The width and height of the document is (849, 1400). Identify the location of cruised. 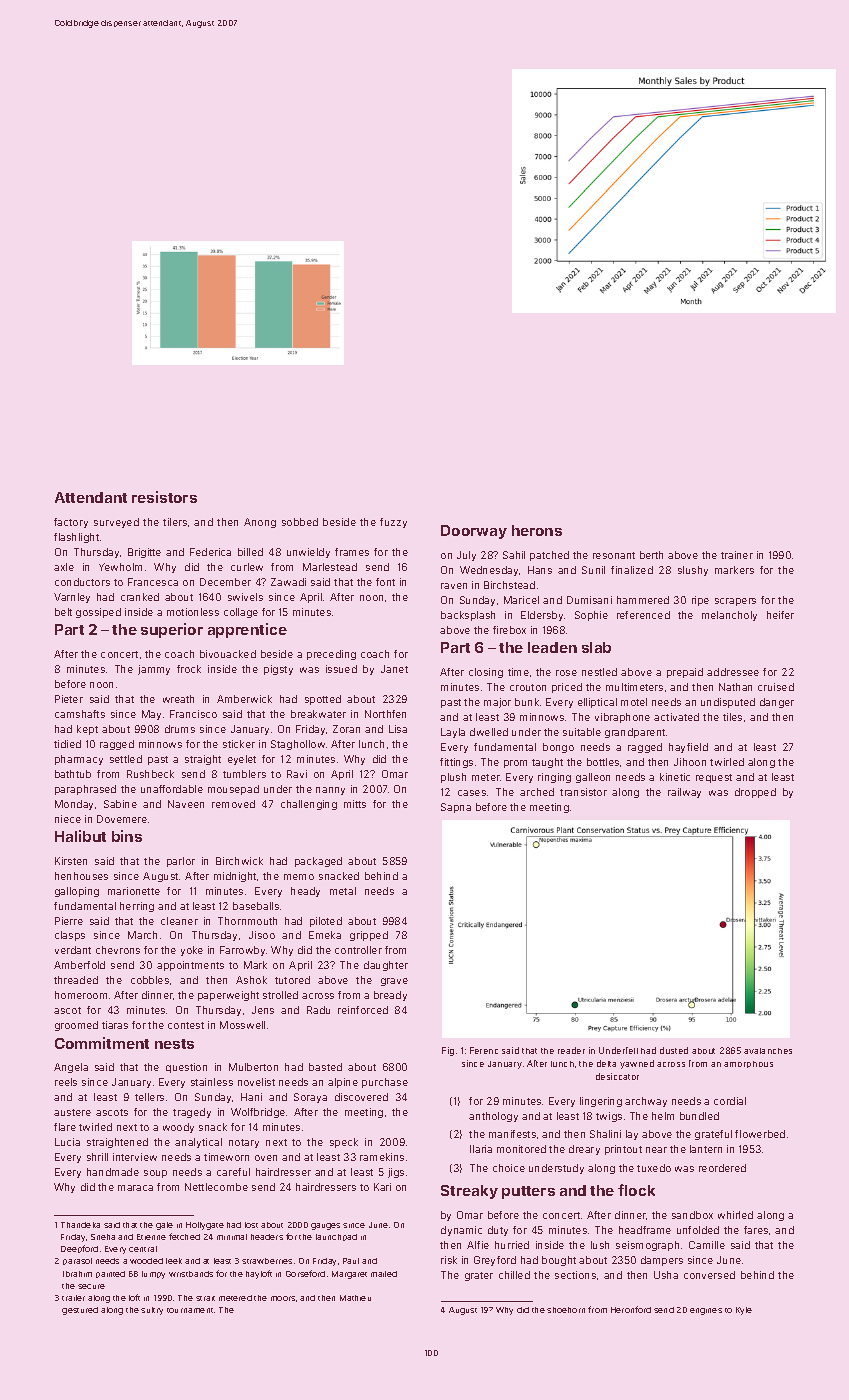
(776, 687).
